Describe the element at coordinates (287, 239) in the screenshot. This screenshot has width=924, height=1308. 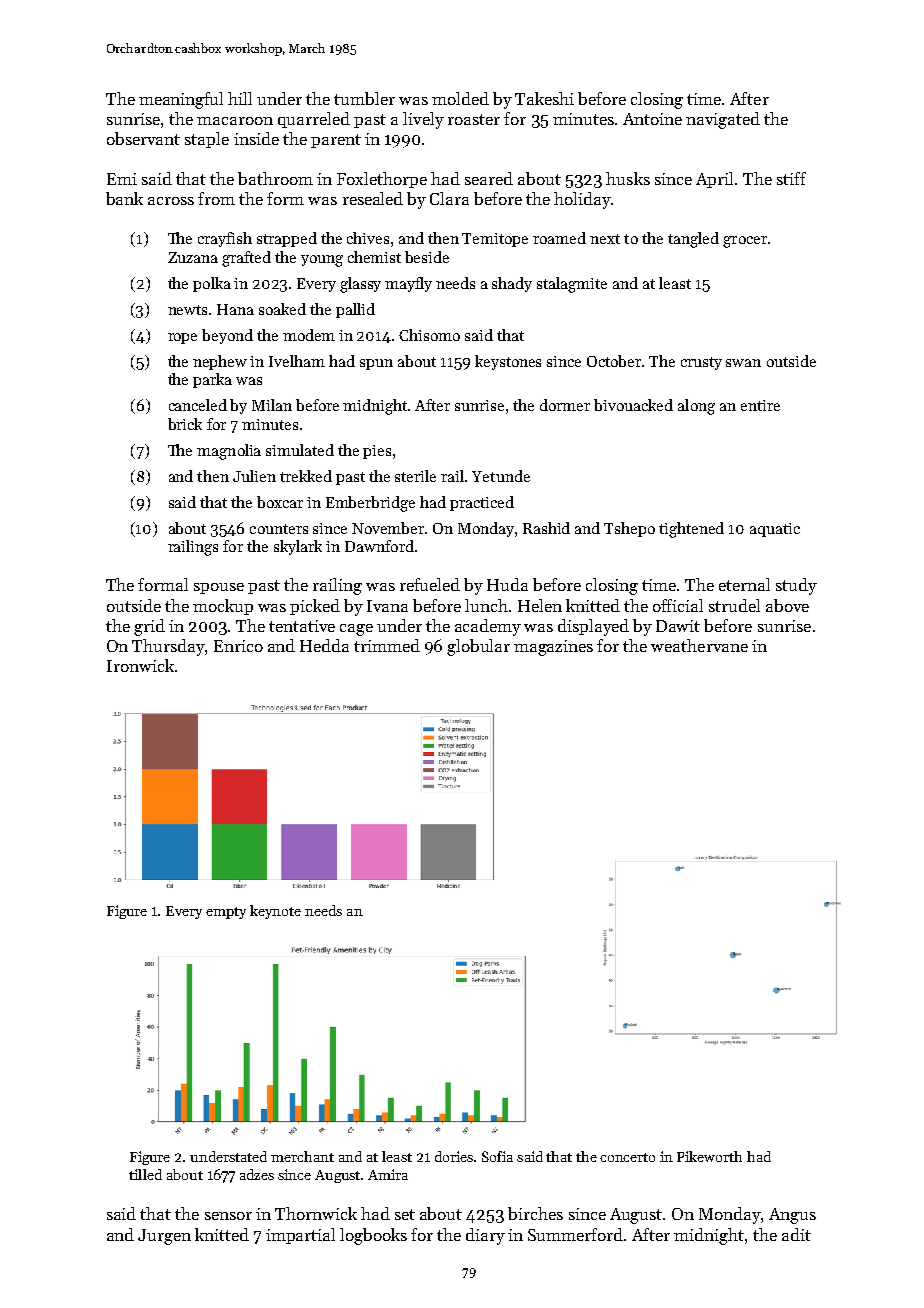
I see `strapped` at that location.
